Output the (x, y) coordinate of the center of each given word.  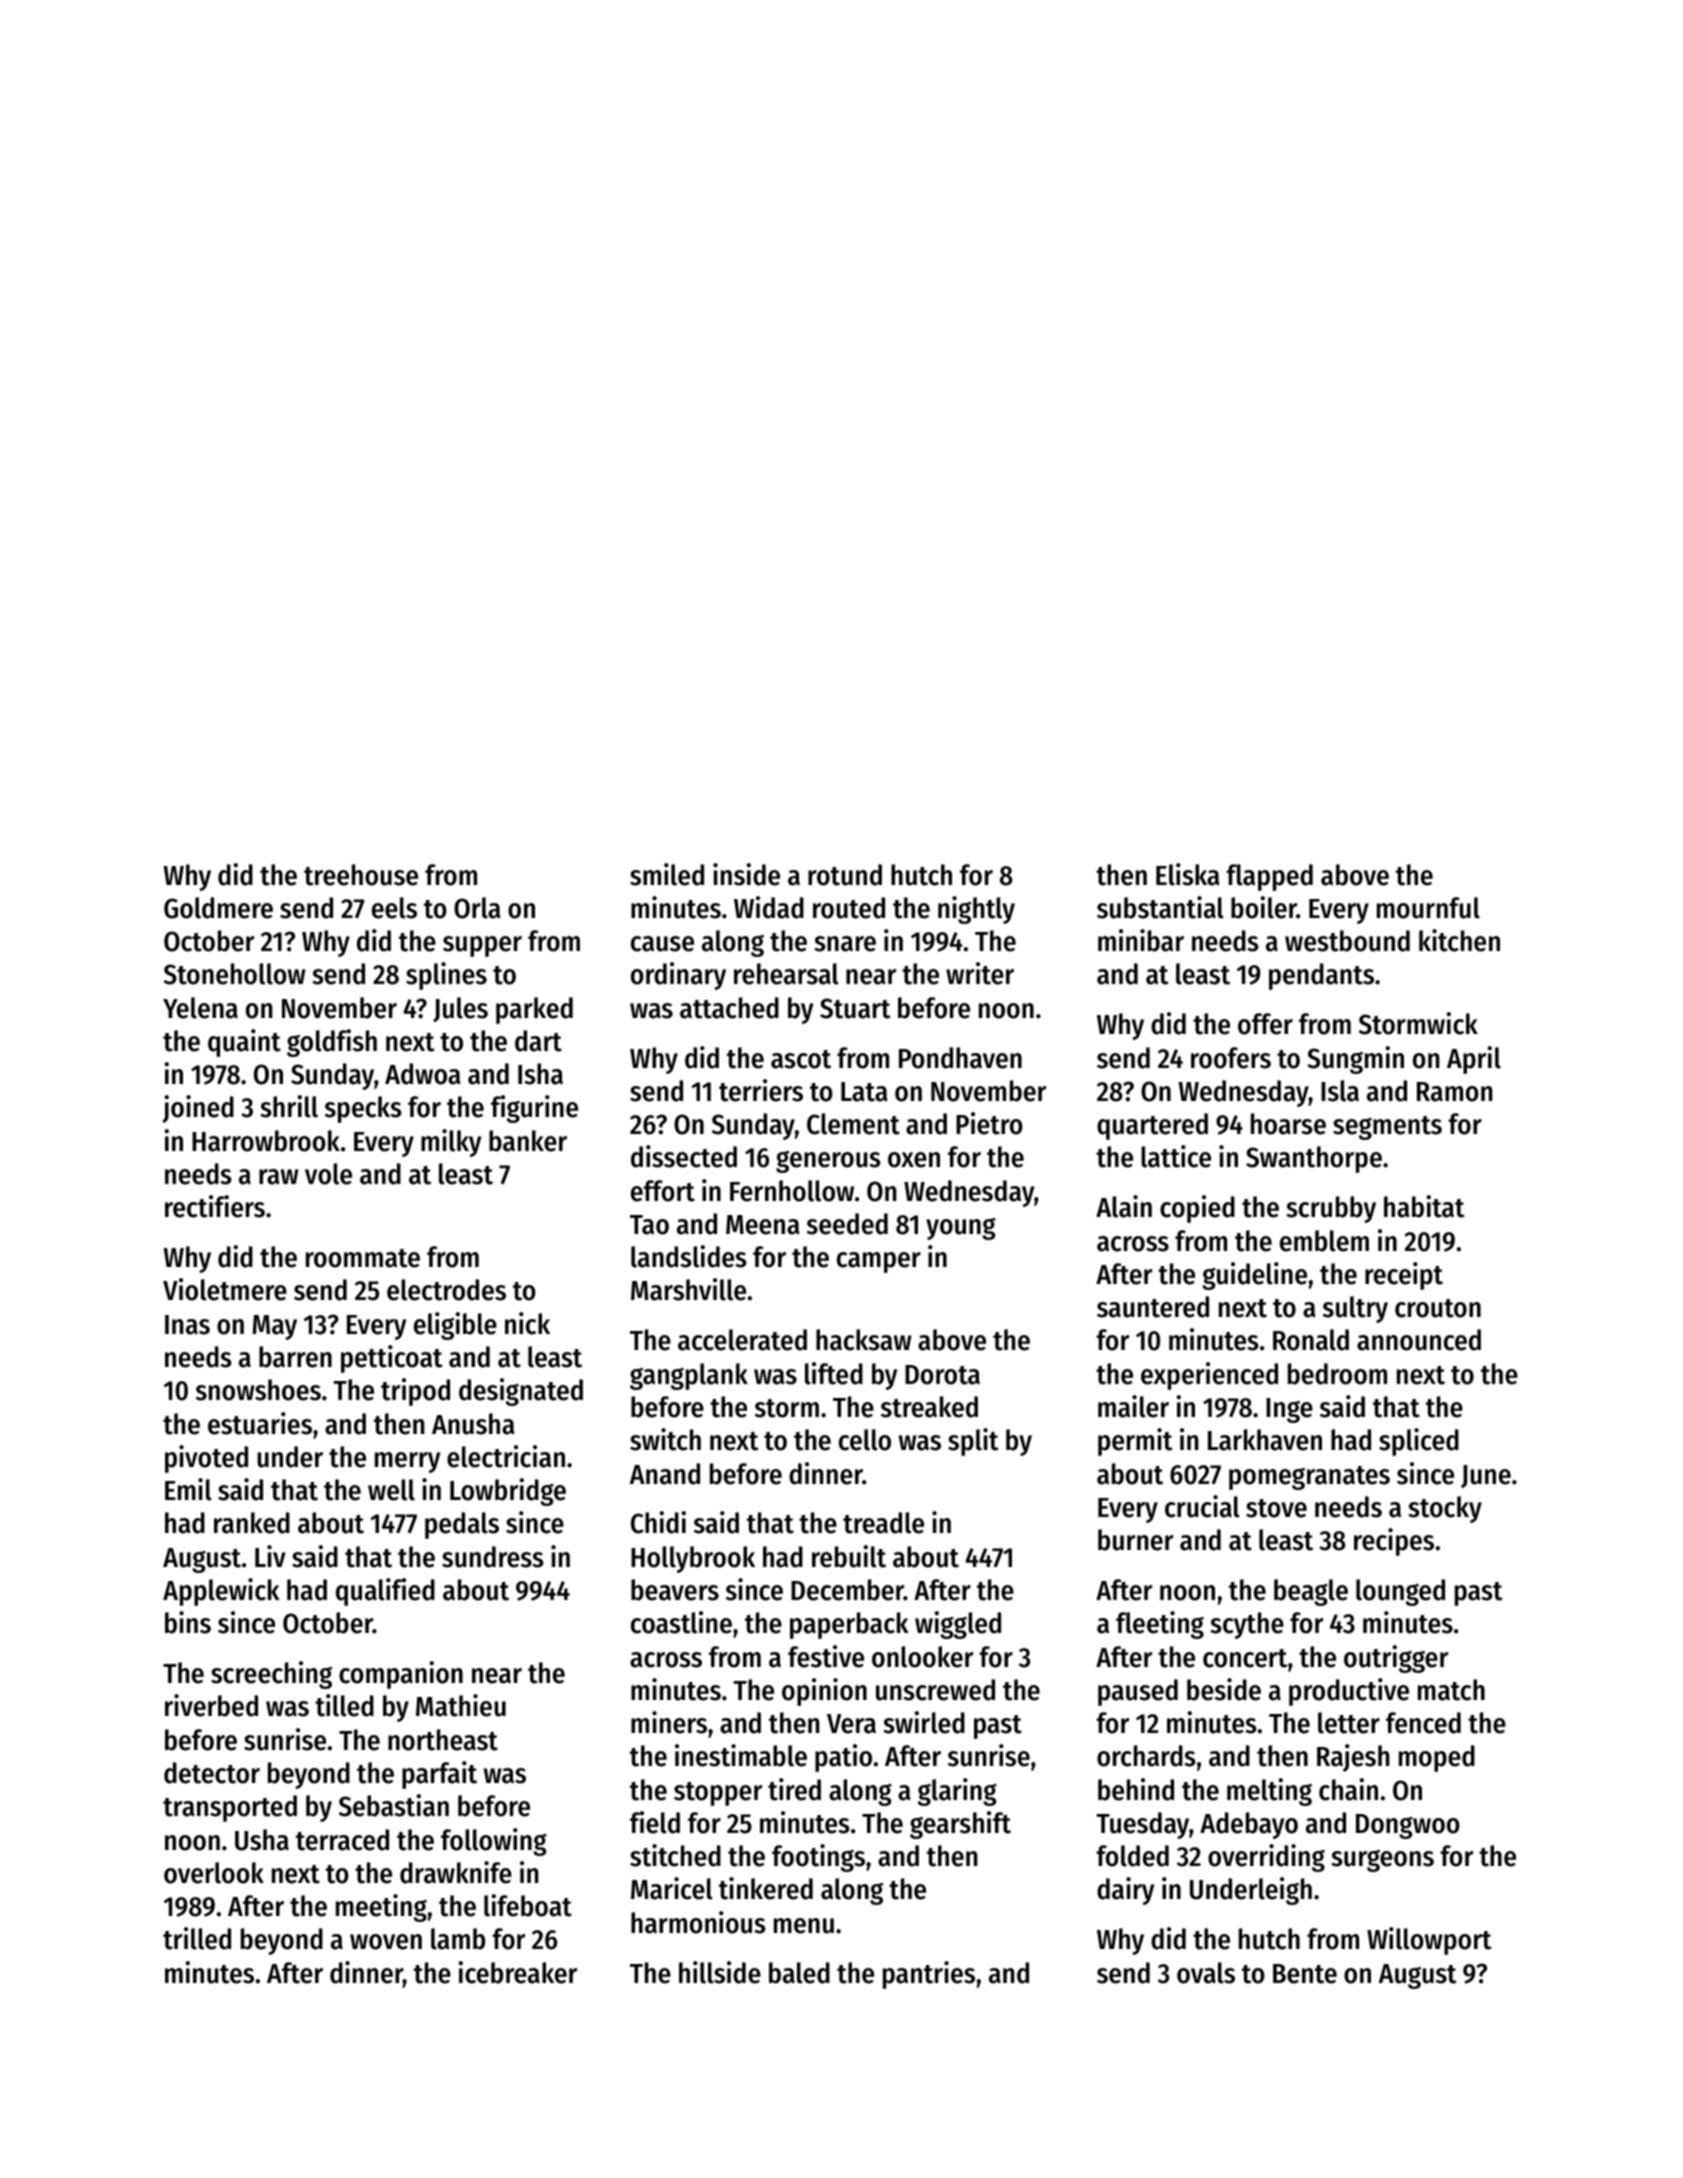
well (391, 1490)
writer (980, 973)
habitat (1424, 1206)
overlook (214, 1873)
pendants (1321, 976)
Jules (460, 1009)
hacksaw (863, 1340)
